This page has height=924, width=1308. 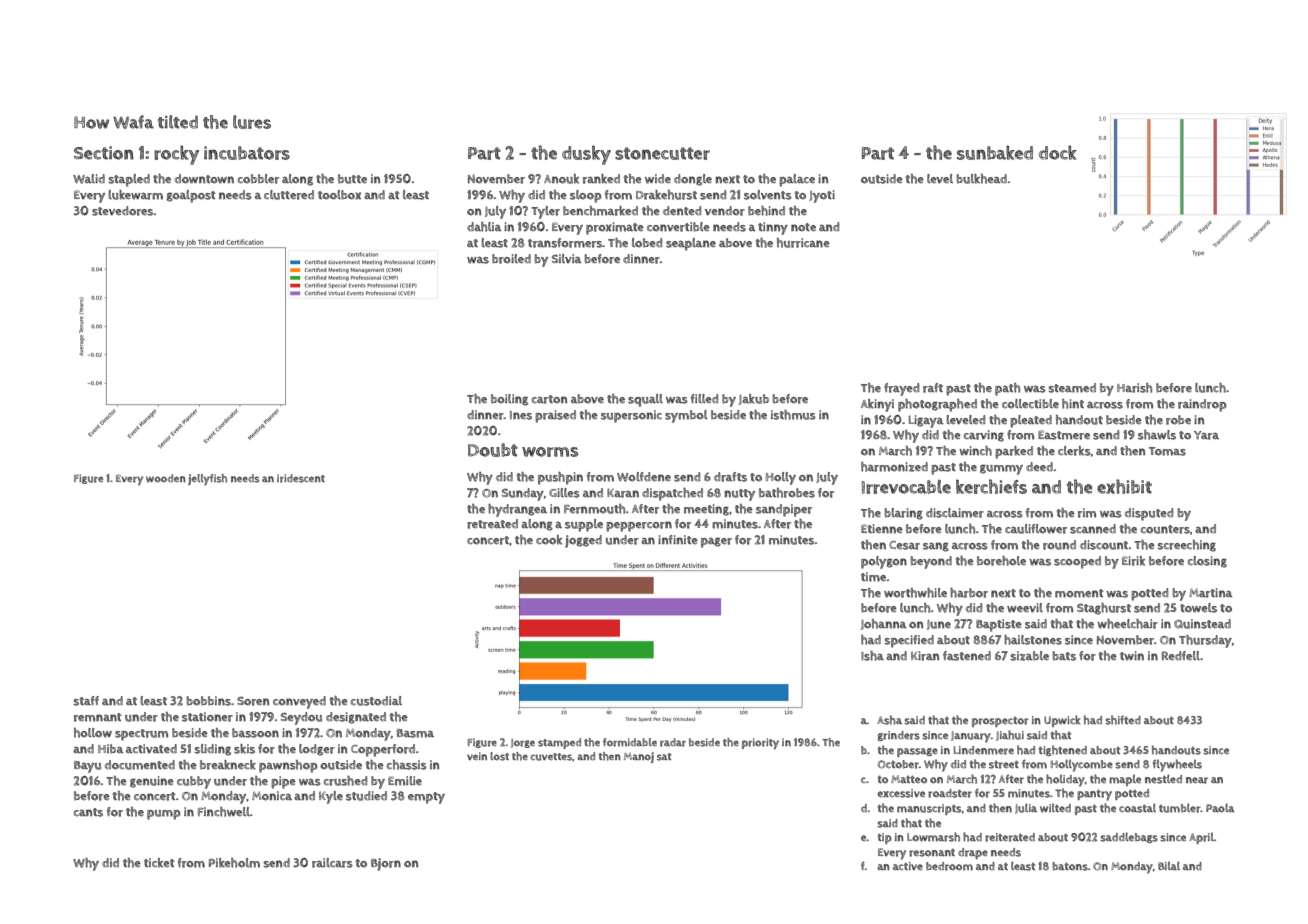 What do you see at coordinates (894, 467) in the page?
I see `harmonized` at bounding box center [894, 467].
